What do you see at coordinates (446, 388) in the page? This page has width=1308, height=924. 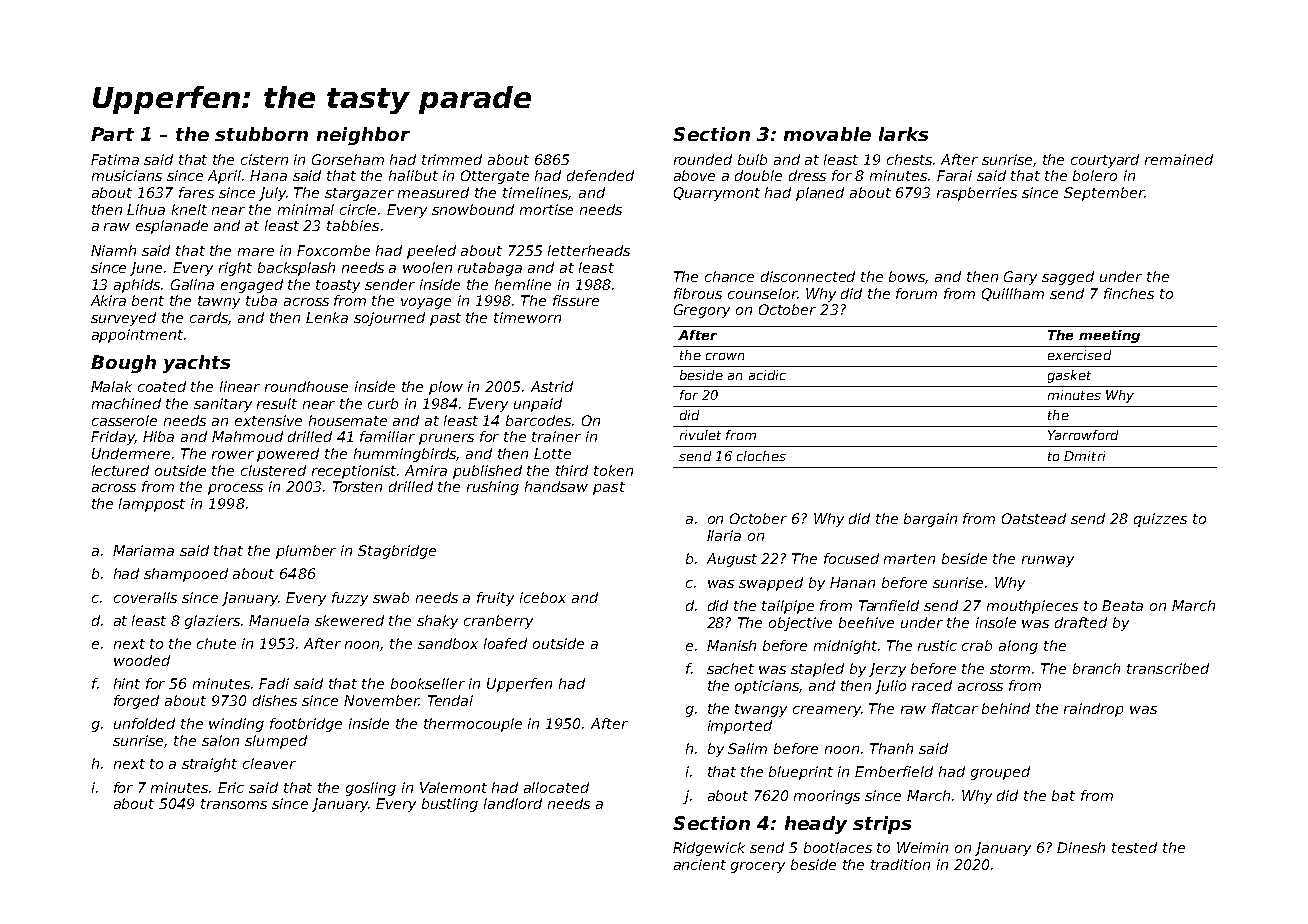 I see `plow` at bounding box center [446, 388].
